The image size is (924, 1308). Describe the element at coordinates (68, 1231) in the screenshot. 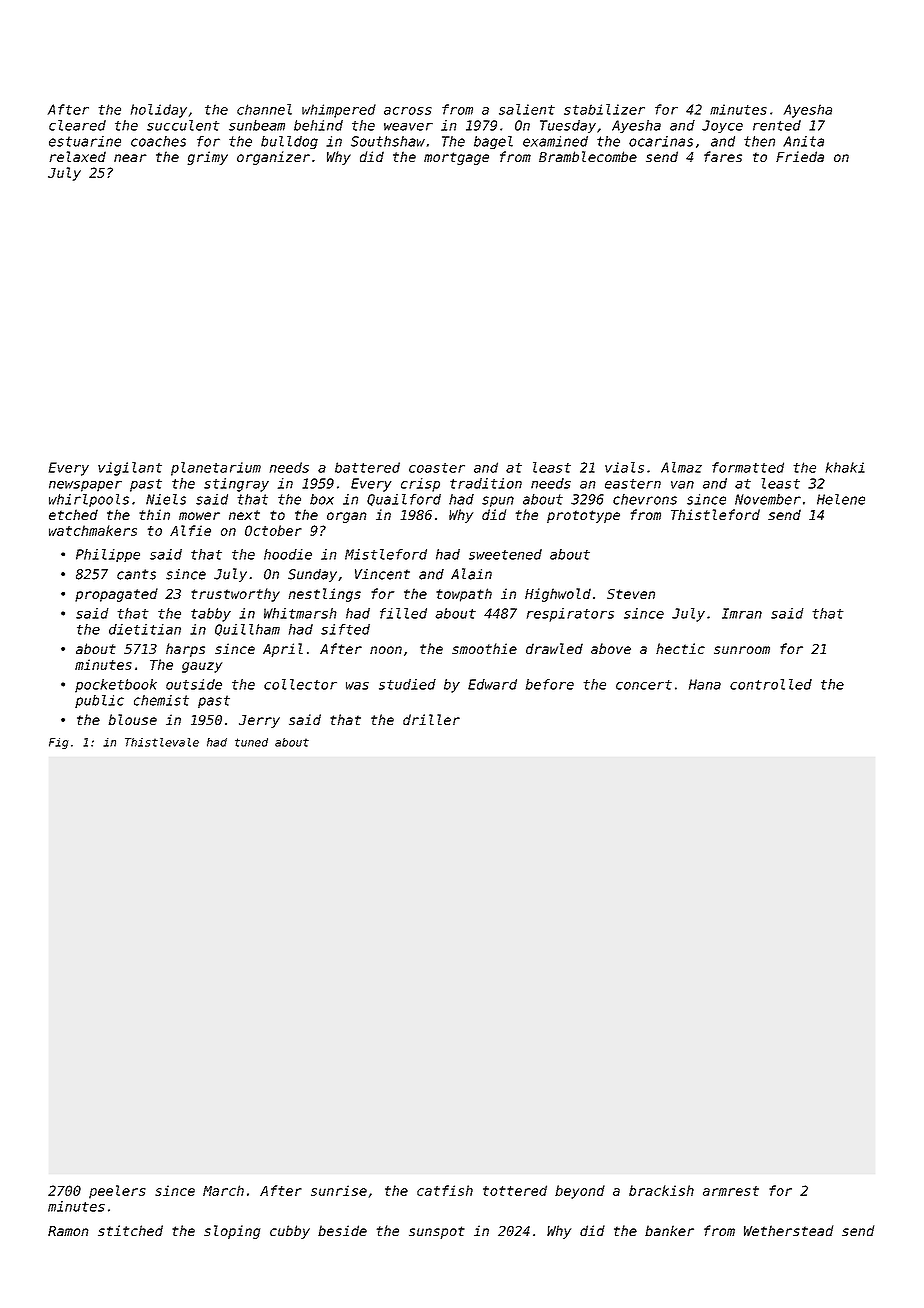

I see `Ramon` at that location.
